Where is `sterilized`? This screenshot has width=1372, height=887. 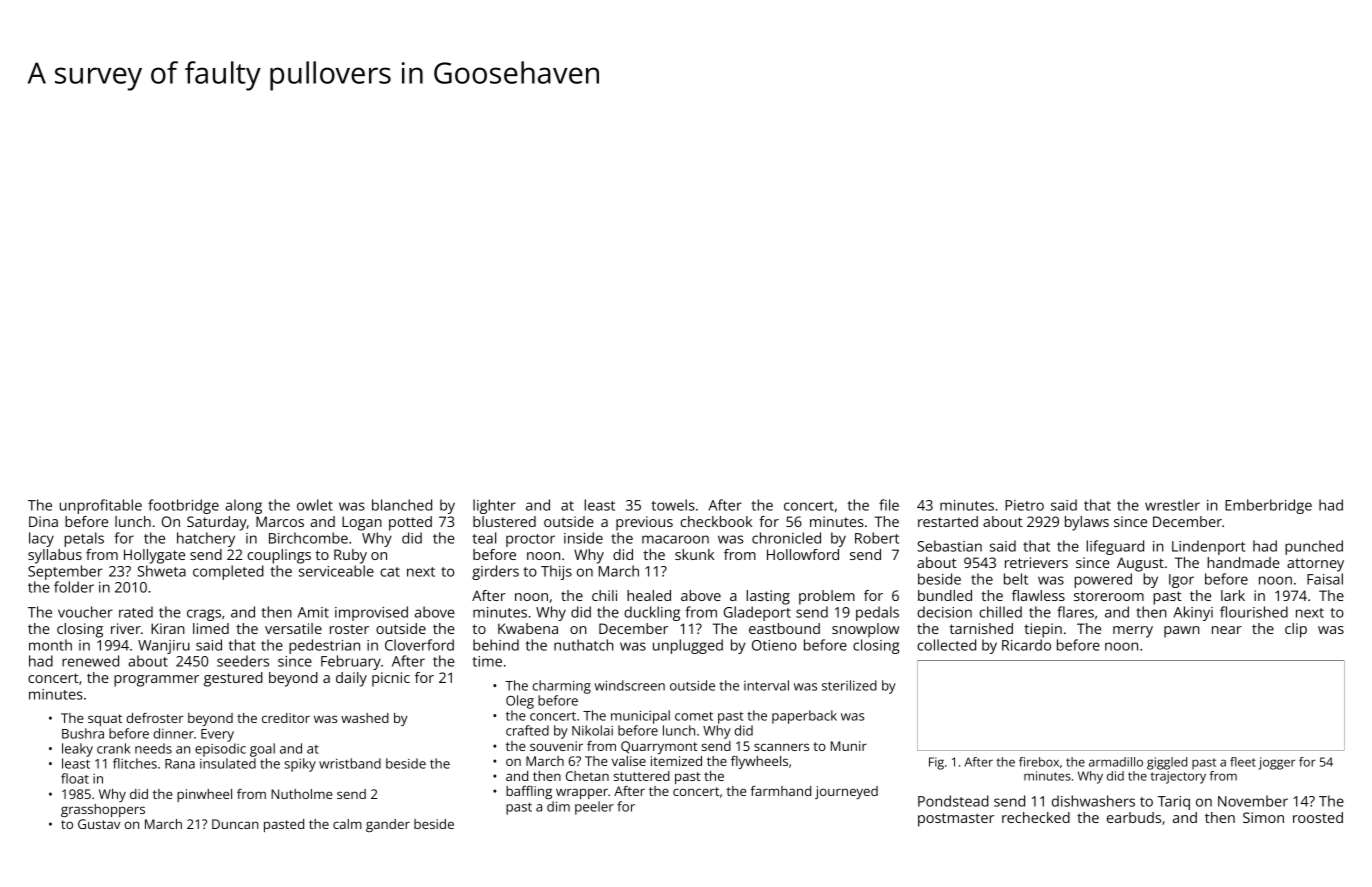
sterilized is located at coordinates (849, 685).
